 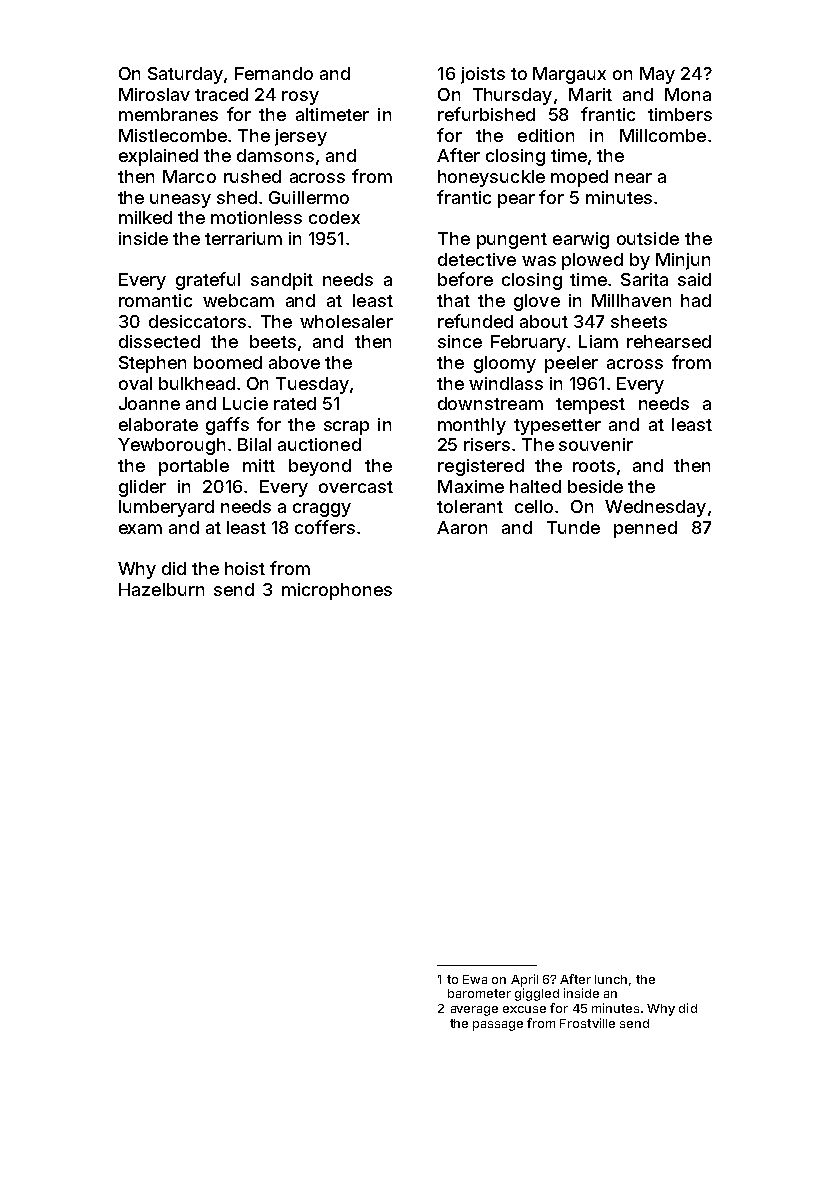 I want to click on Thursday, so click(x=512, y=96).
